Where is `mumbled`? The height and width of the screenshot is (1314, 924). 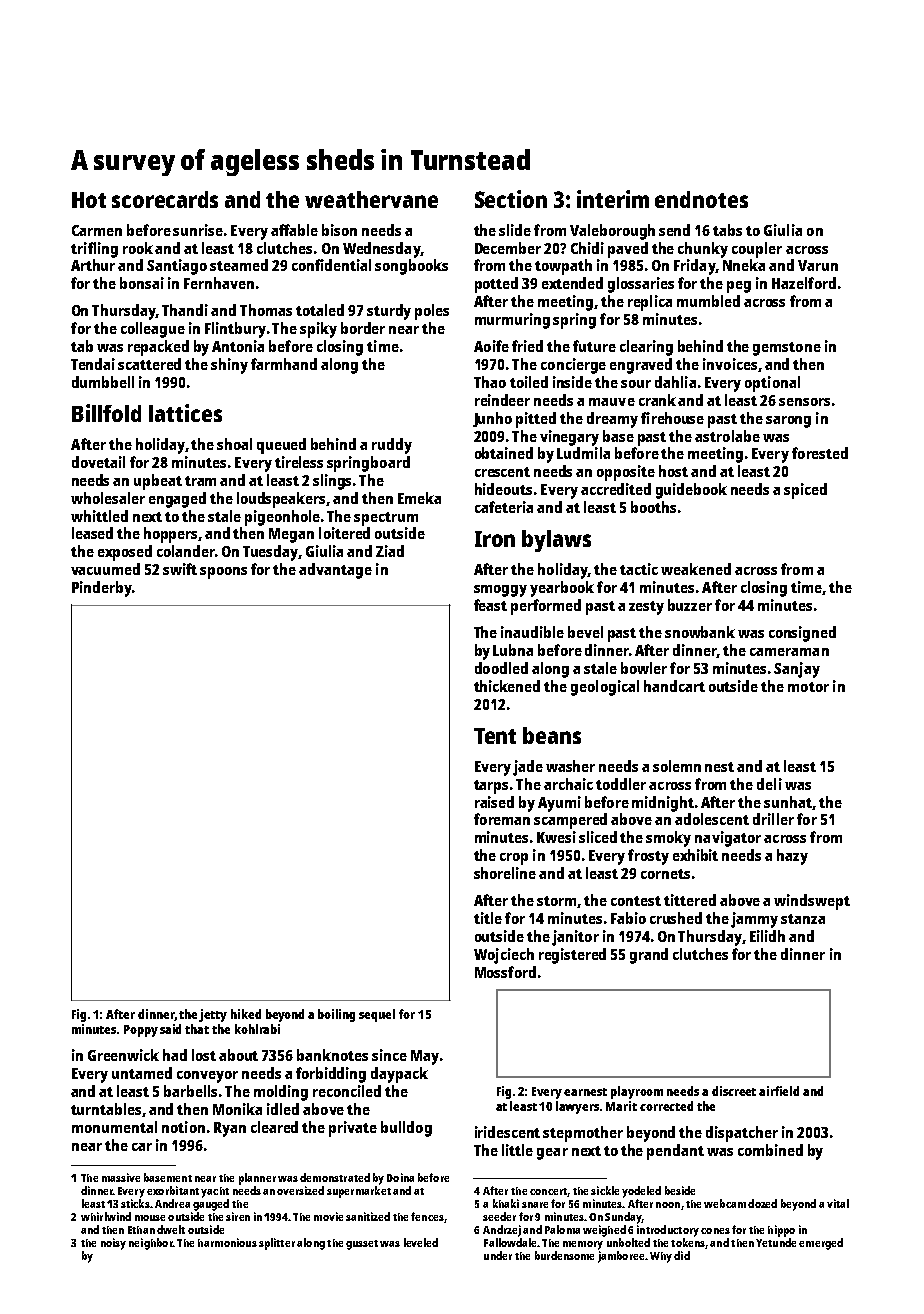 mumbled is located at coordinates (708, 301).
